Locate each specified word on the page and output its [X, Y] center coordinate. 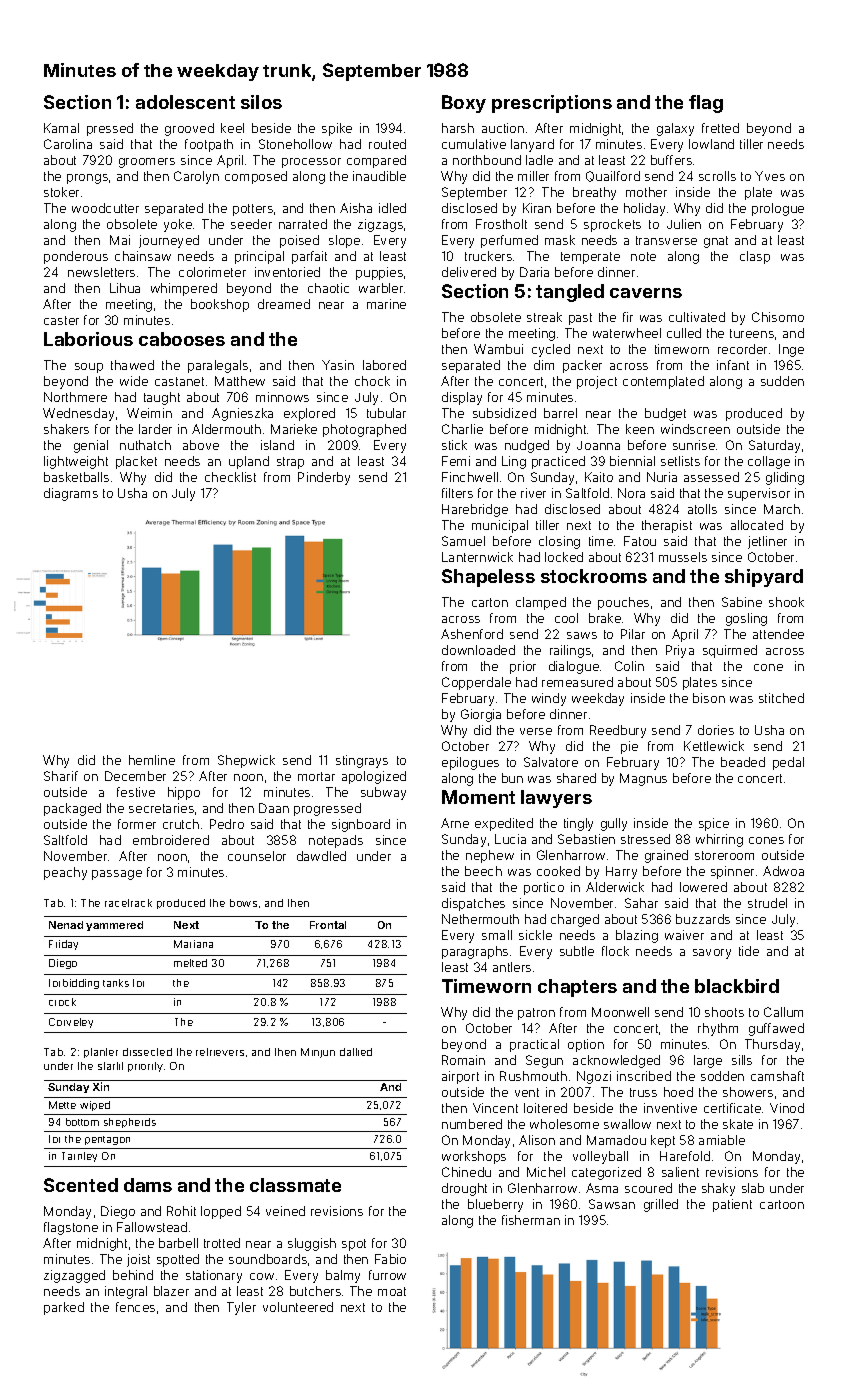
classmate [295, 1185]
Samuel [463, 541]
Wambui [498, 349]
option [586, 1045]
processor [311, 163]
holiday [644, 209]
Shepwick [246, 761]
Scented [81, 1185]
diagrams [71, 494]
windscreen [695, 429]
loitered [545, 1108]
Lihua [125, 288]
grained [666, 856]
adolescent [185, 102]
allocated [757, 525]
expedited [504, 824]
